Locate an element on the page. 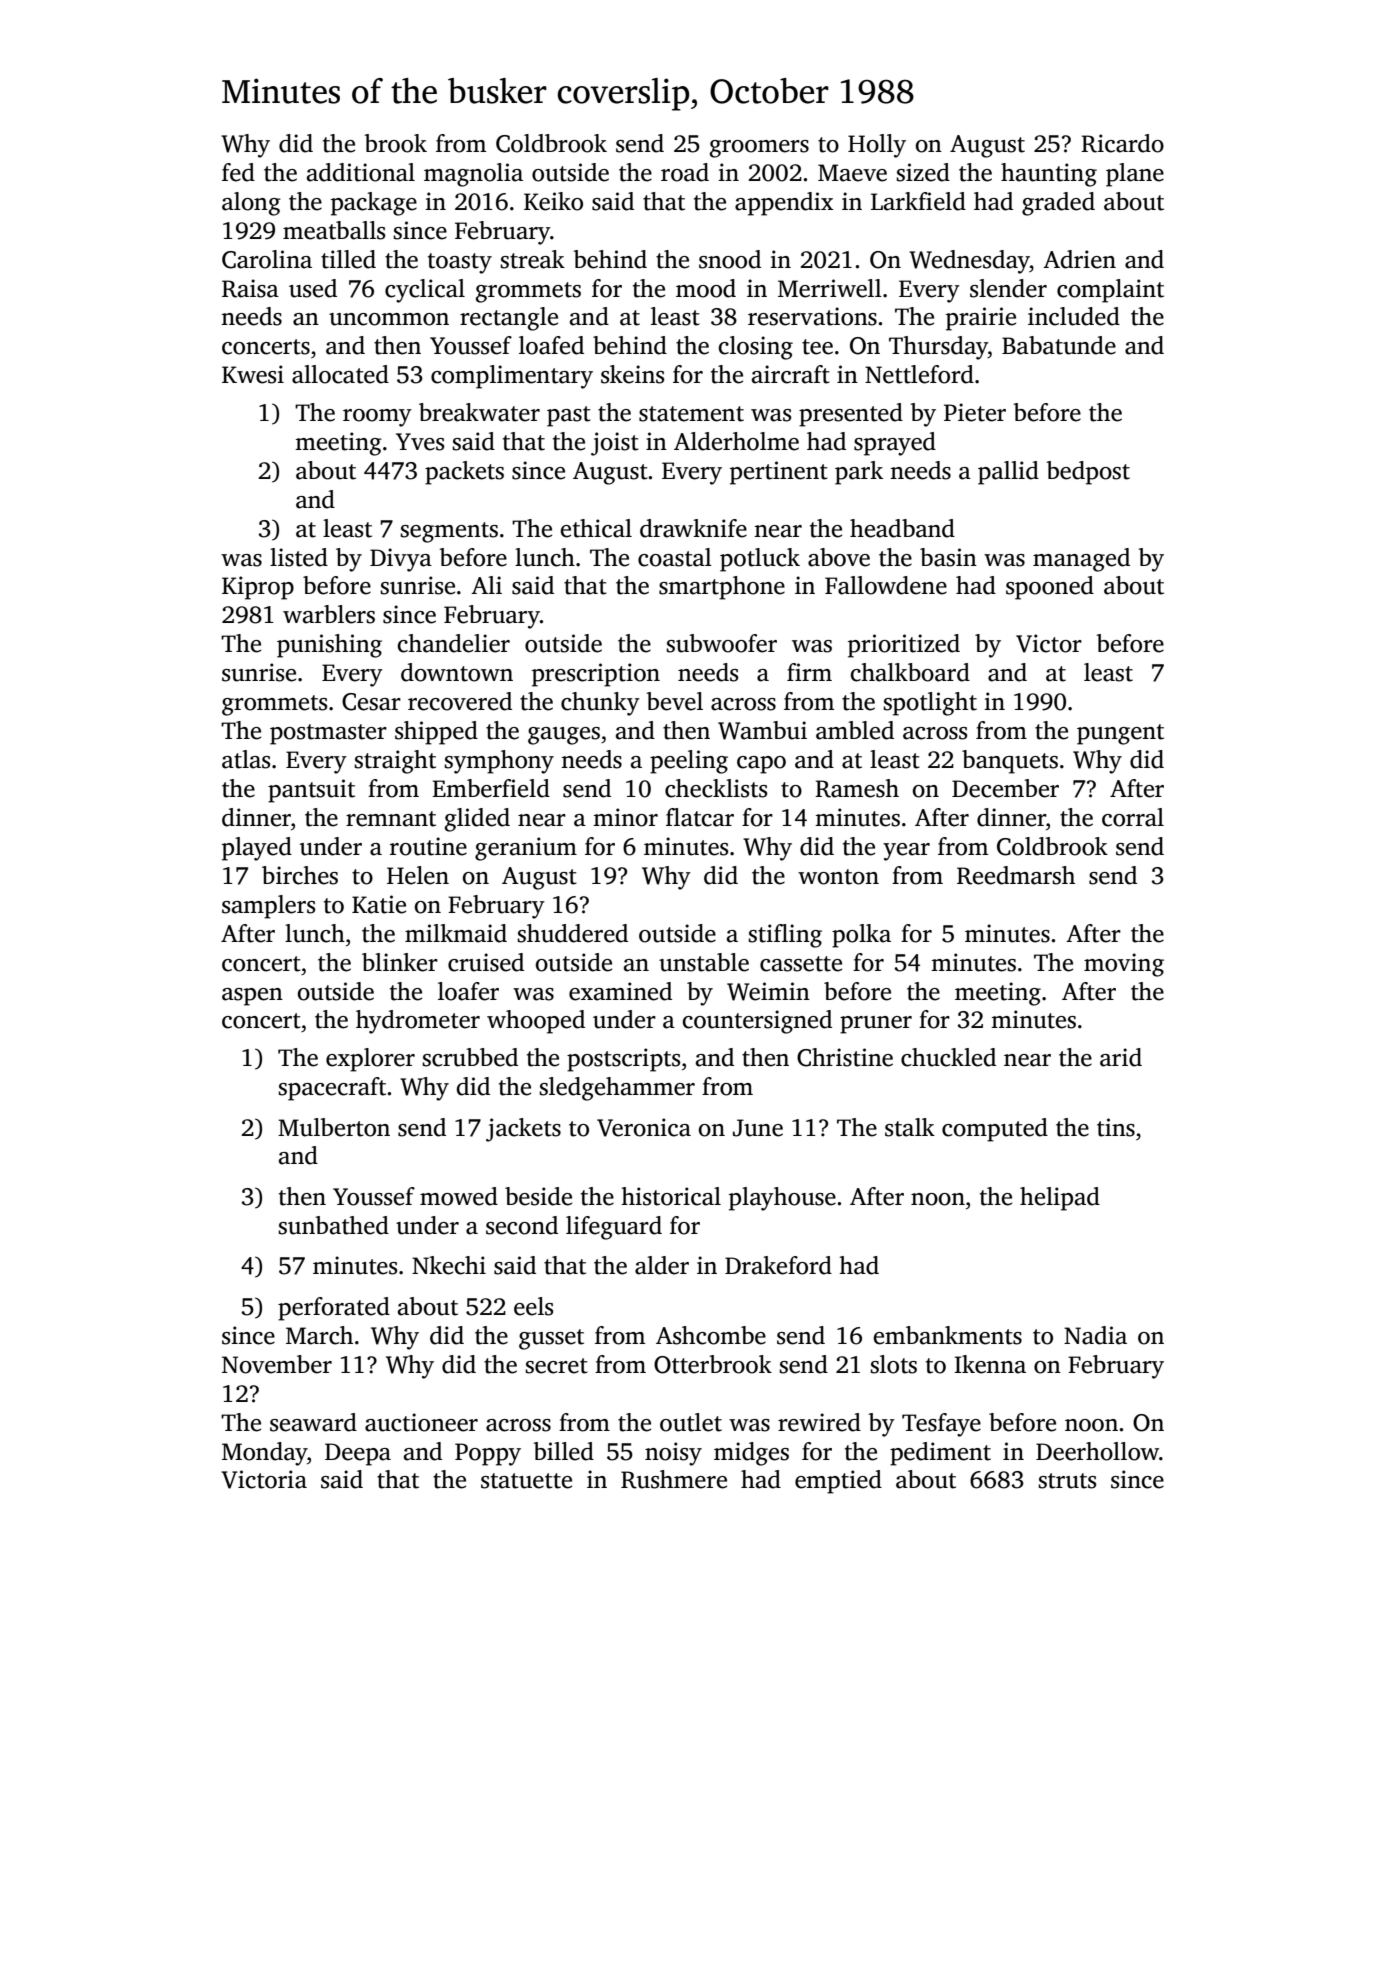 This document has height=1969, width=1386. Deepa is located at coordinates (358, 1454).
